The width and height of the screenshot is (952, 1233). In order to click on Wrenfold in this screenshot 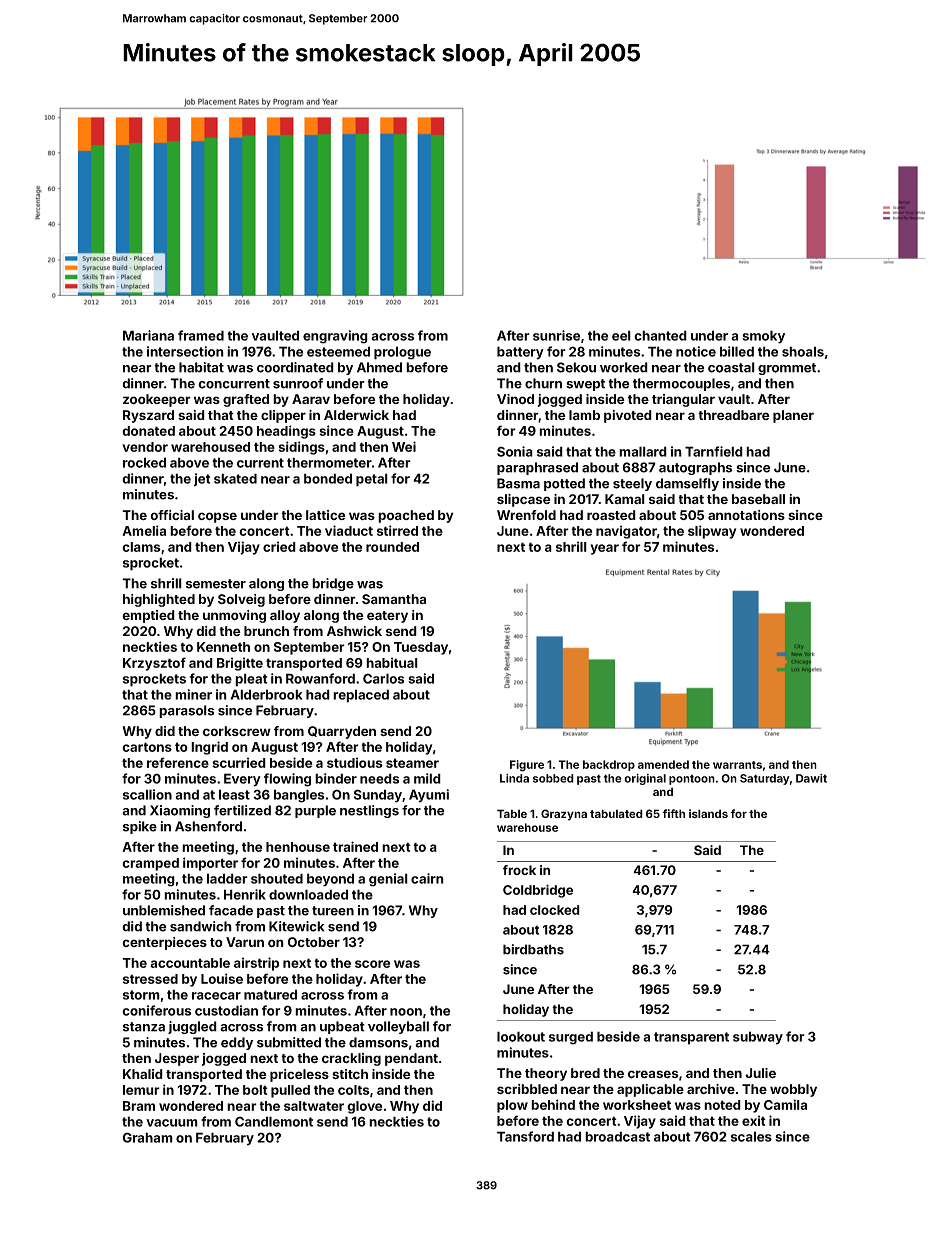, I will do `click(526, 515)`.
